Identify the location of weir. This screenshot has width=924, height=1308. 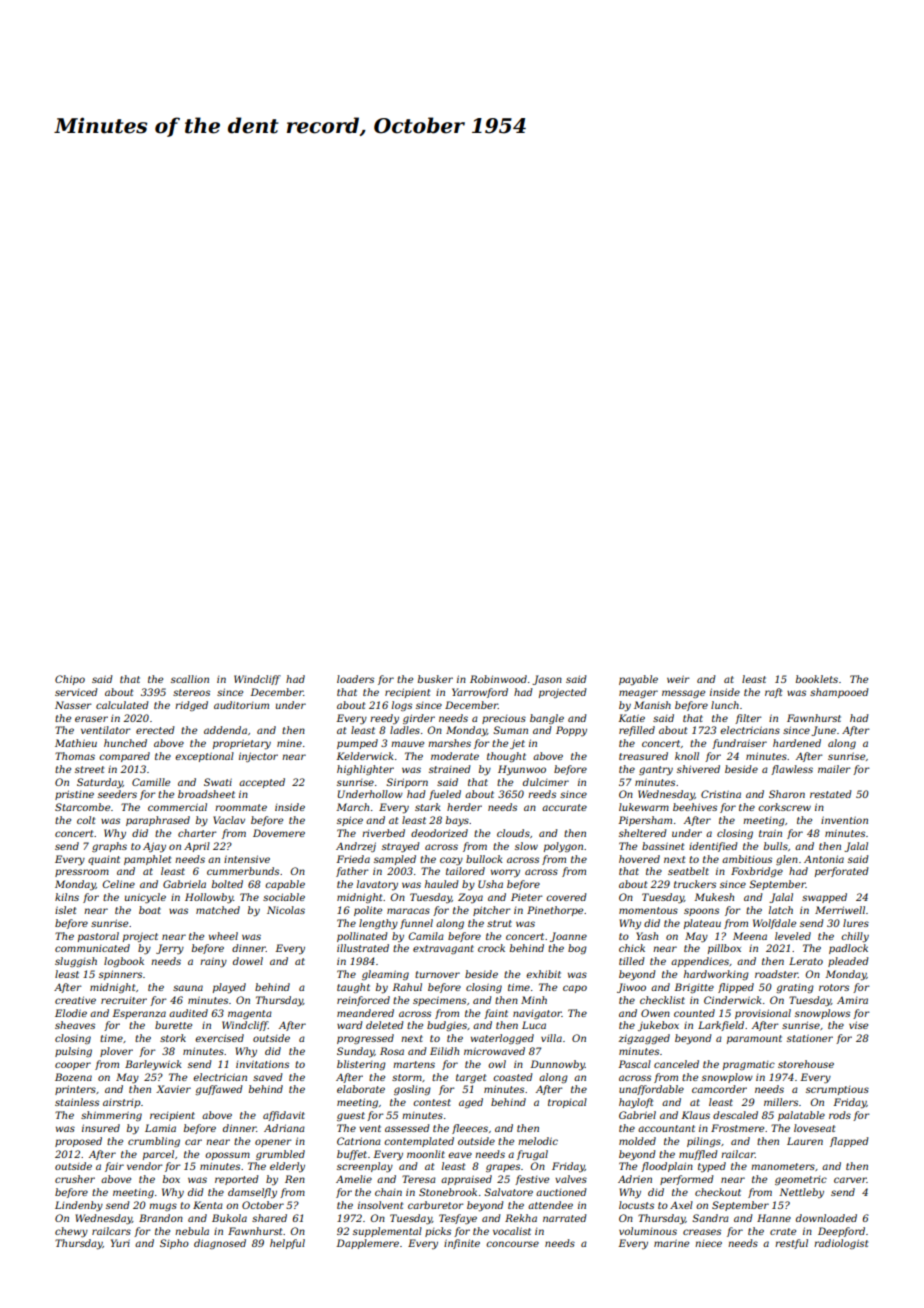
(678, 679).
